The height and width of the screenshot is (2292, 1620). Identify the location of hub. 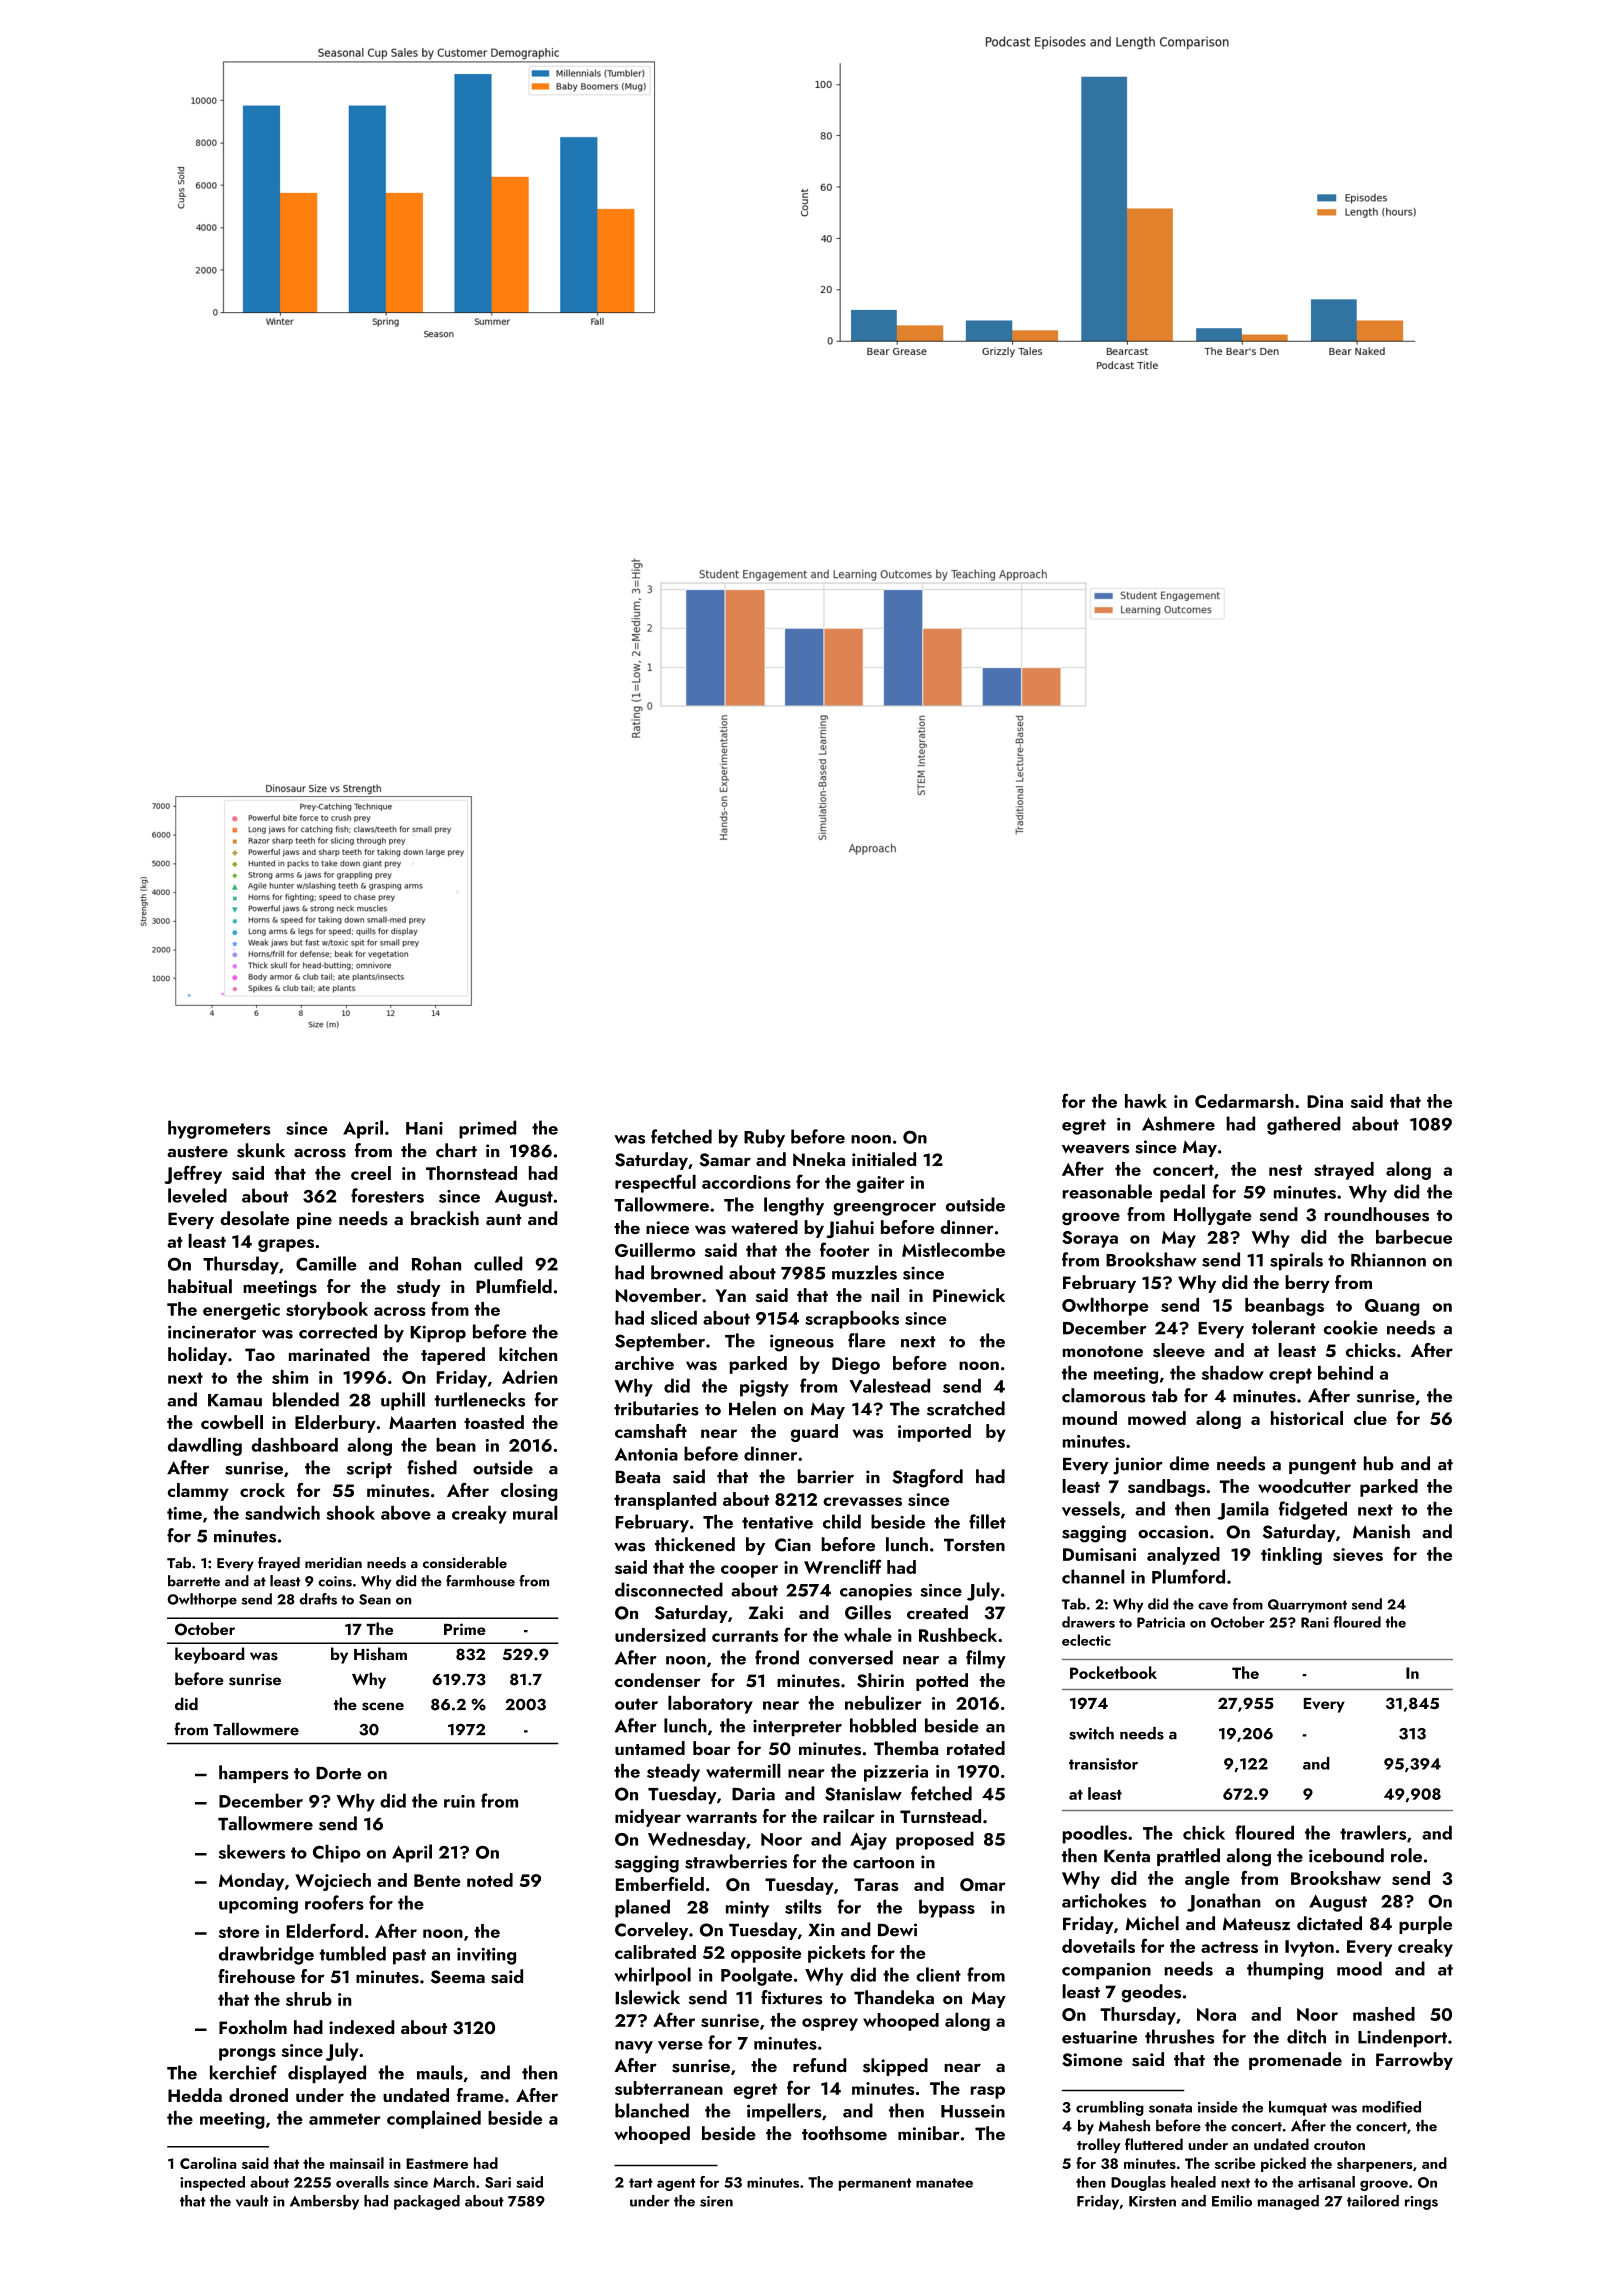
(1379, 1463).
